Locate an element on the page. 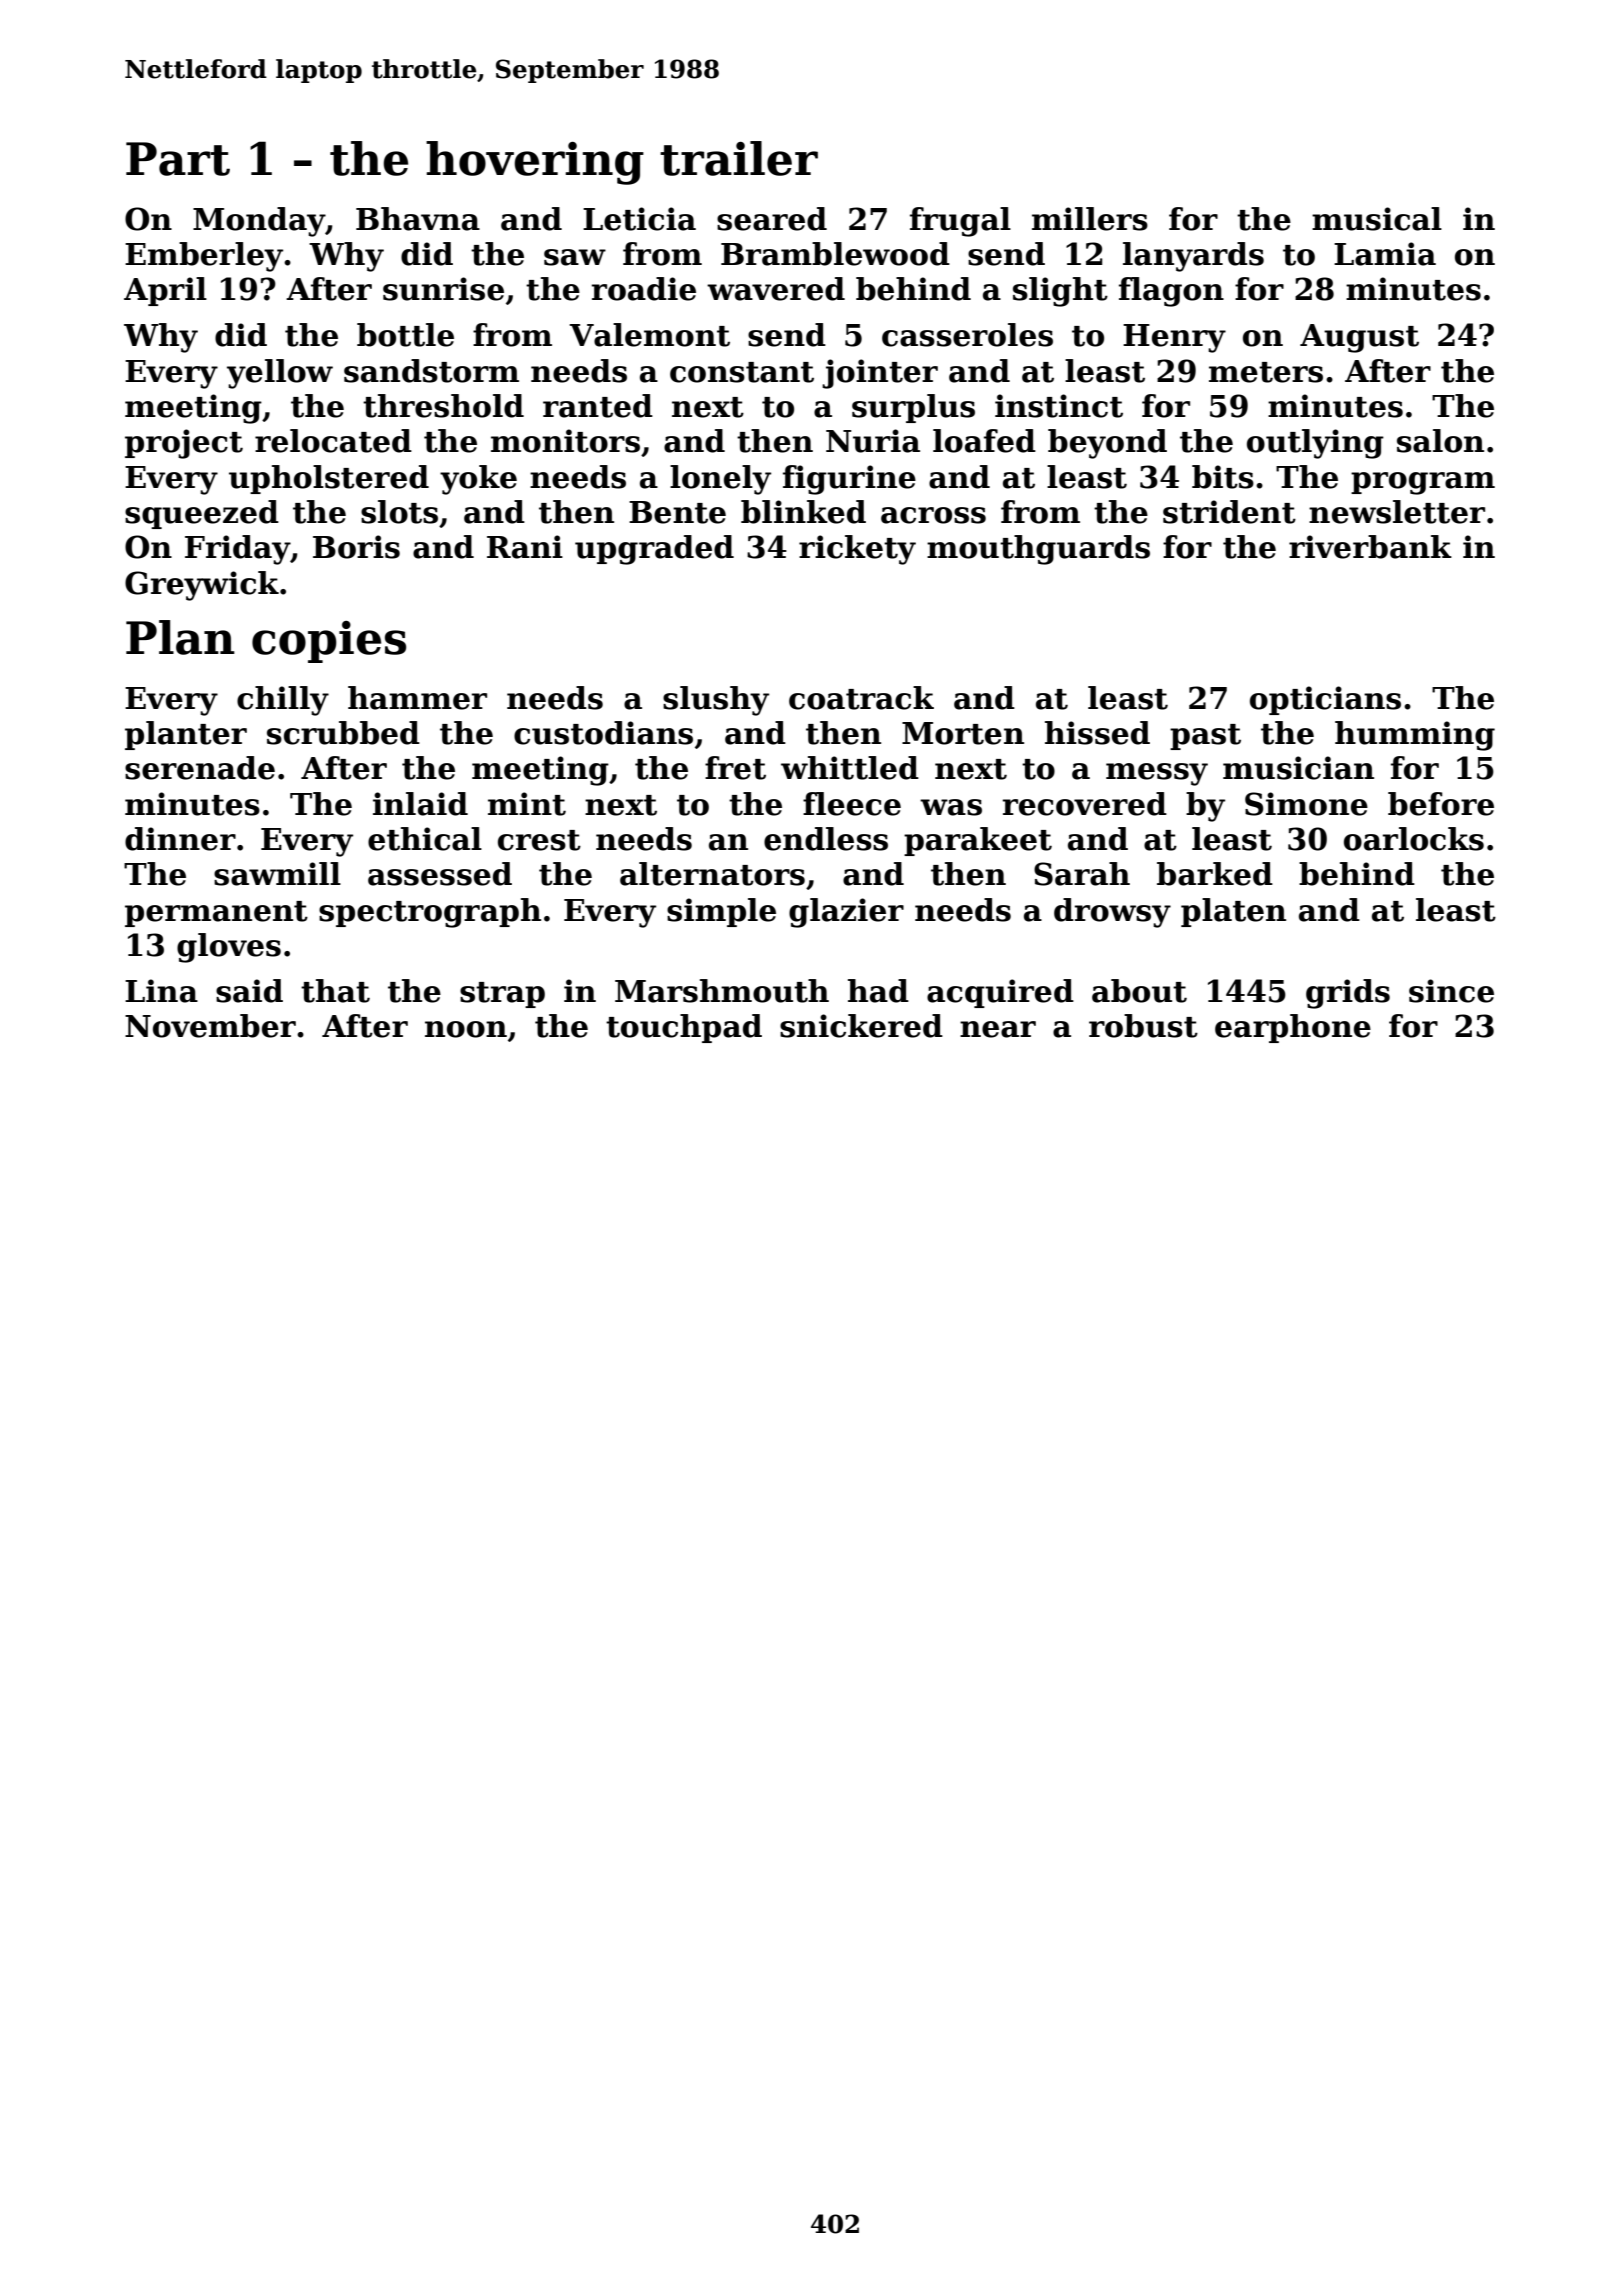  noon is located at coordinates (466, 1029).
